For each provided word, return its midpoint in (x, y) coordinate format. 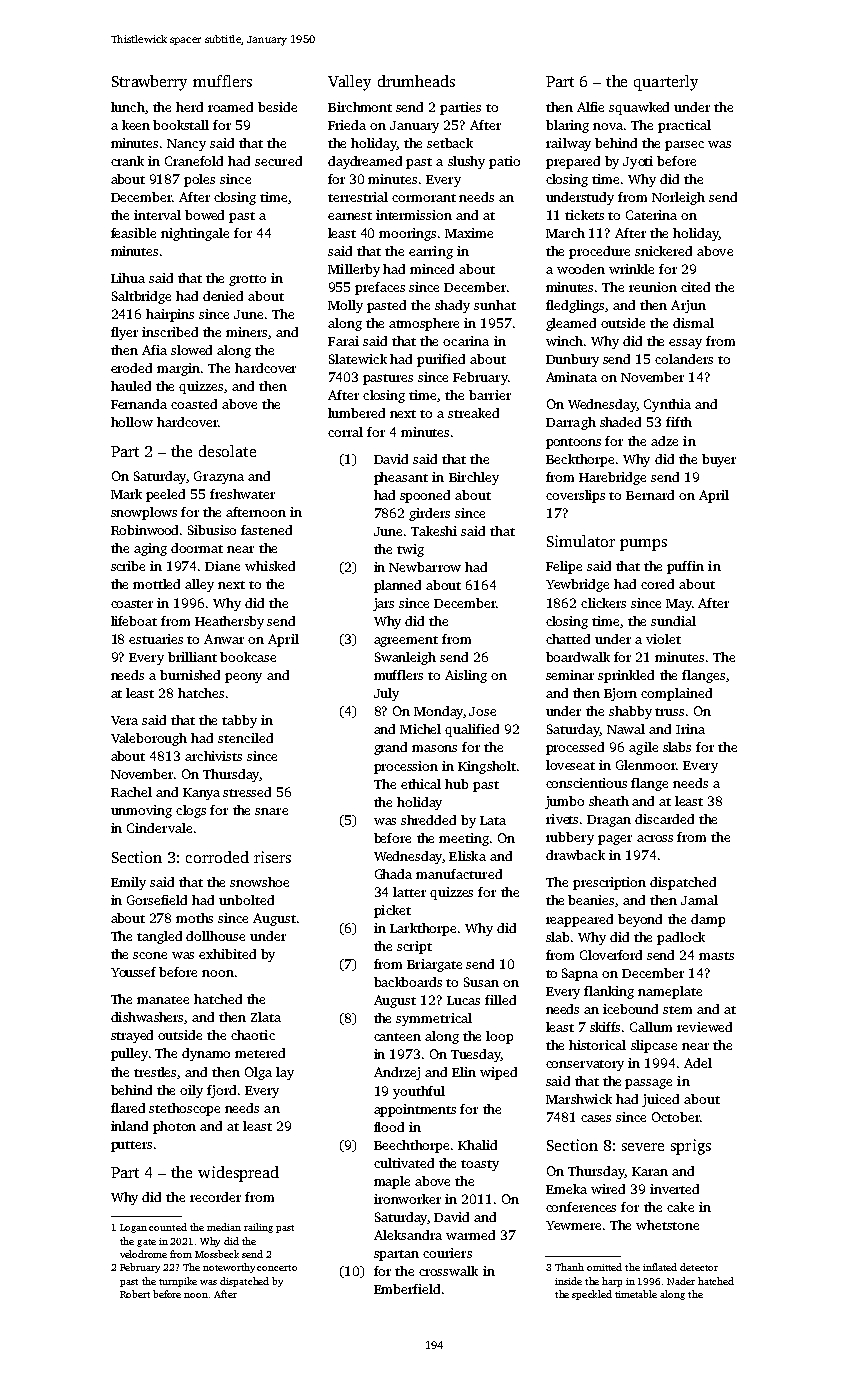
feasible (133, 233)
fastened (266, 530)
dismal (693, 323)
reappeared (579, 920)
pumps (643, 545)
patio (504, 162)
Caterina (651, 215)
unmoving (141, 811)
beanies (591, 900)
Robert (135, 1294)
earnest (350, 216)
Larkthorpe (423, 929)
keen (136, 125)
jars (383, 604)
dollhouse (215, 936)
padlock (681, 938)
